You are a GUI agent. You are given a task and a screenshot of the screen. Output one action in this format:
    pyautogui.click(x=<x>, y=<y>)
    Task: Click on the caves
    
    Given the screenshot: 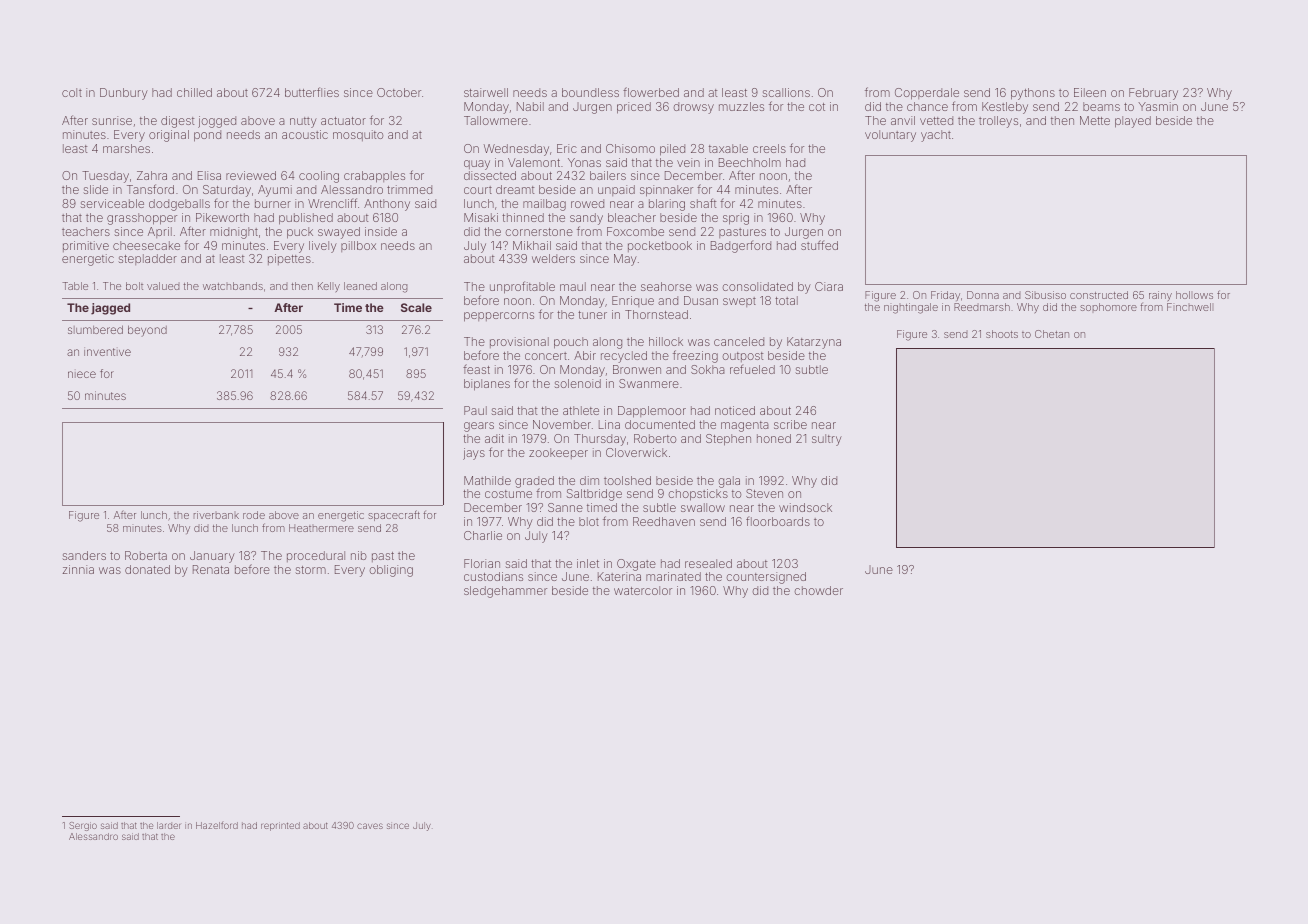 What is the action you would take?
    pyautogui.click(x=370, y=826)
